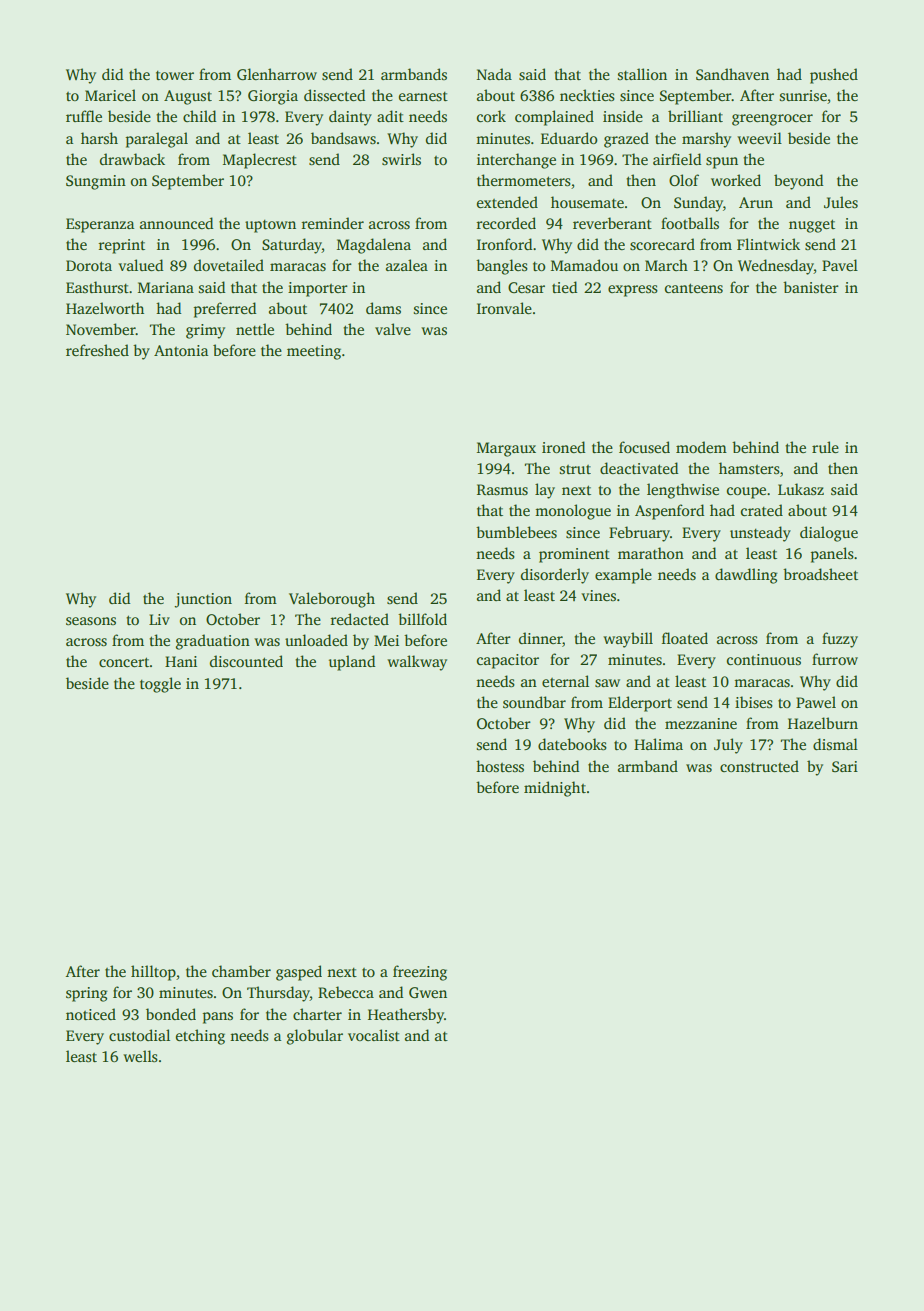  What do you see at coordinates (374, 246) in the screenshot?
I see `Magdalena` at bounding box center [374, 246].
